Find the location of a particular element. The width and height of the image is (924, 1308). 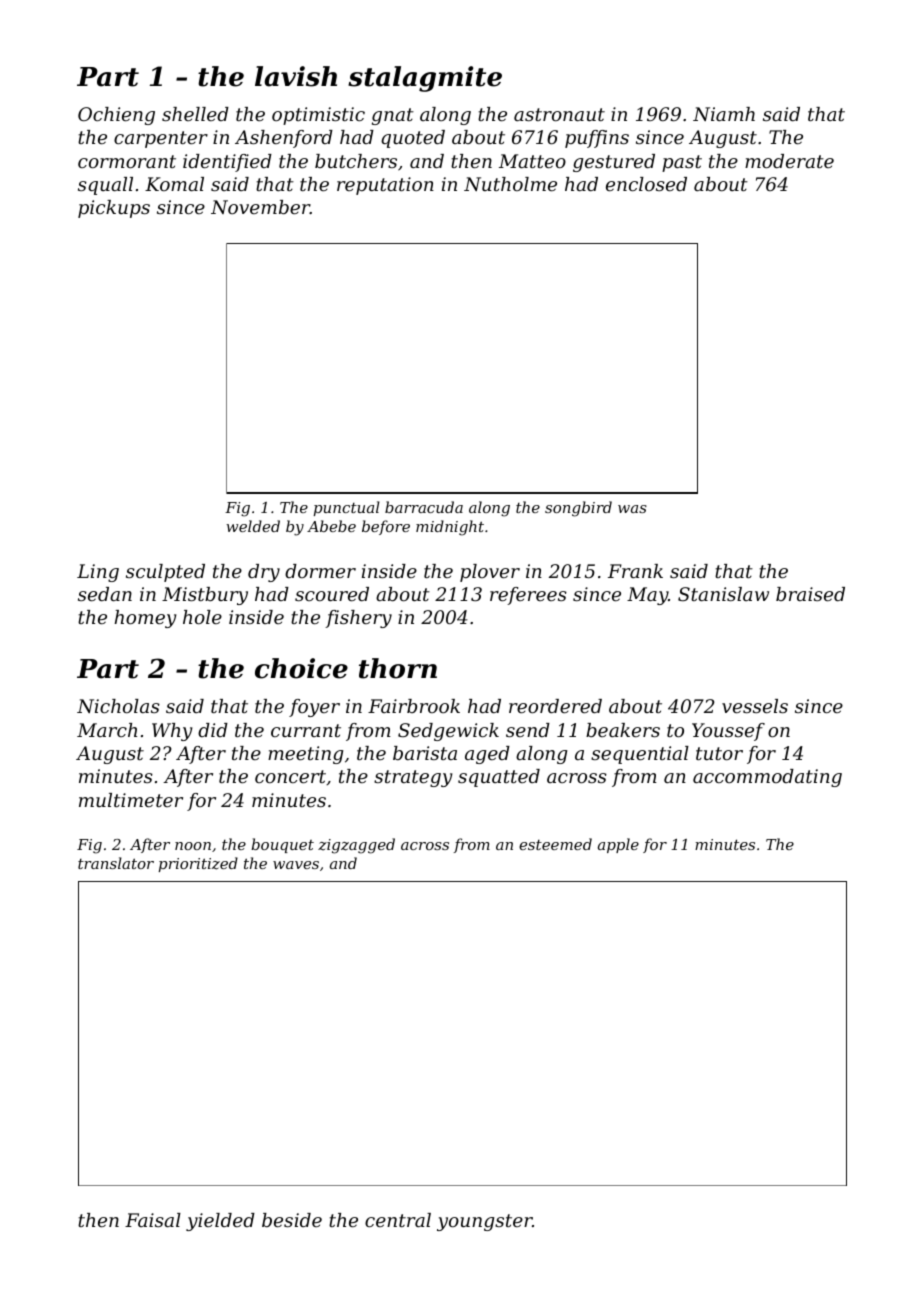

Faisal is located at coordinates (153, 1220).
